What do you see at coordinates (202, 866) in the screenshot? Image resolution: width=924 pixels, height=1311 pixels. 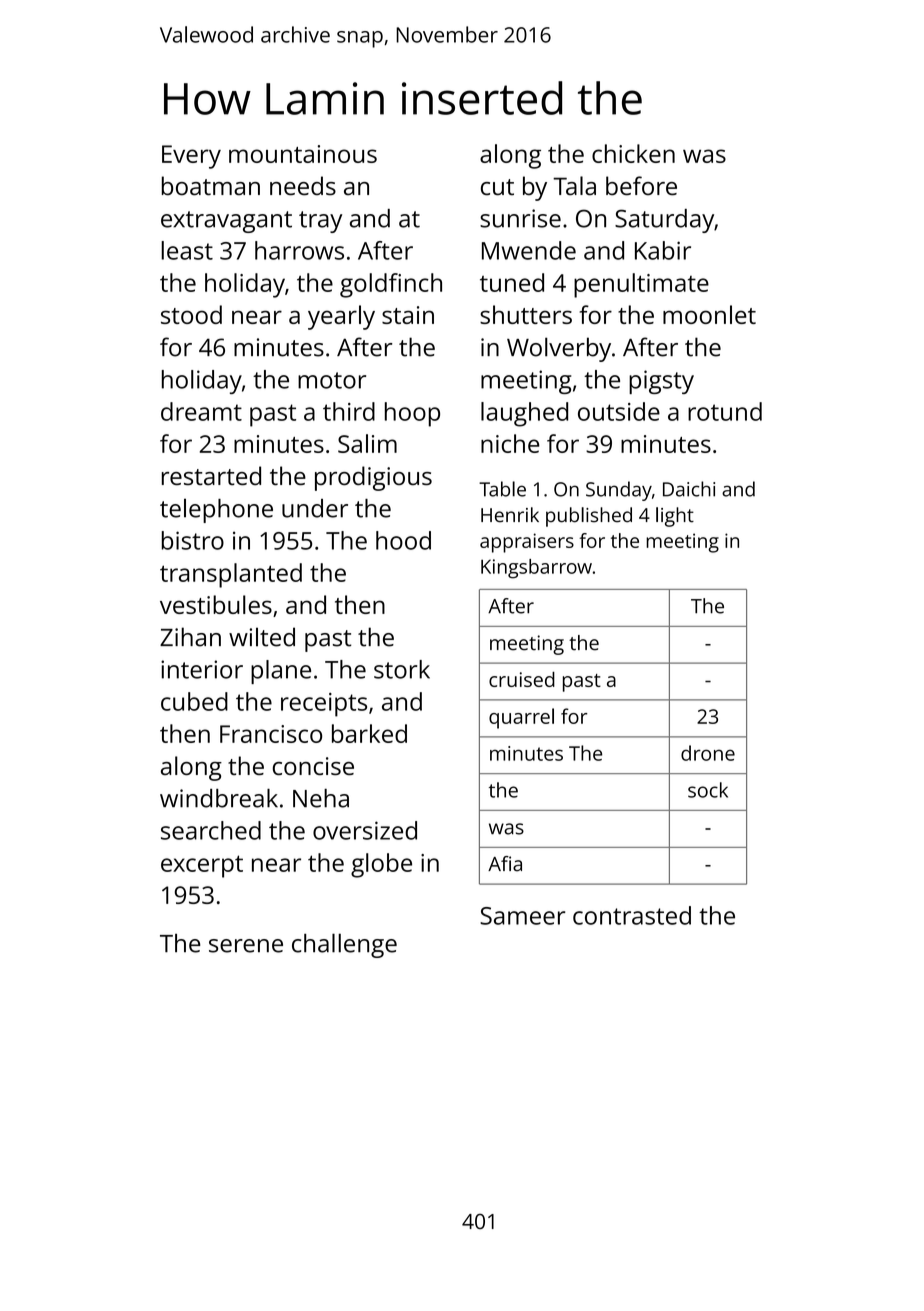 I see `excerpt` at bounding box center [202, 866].
